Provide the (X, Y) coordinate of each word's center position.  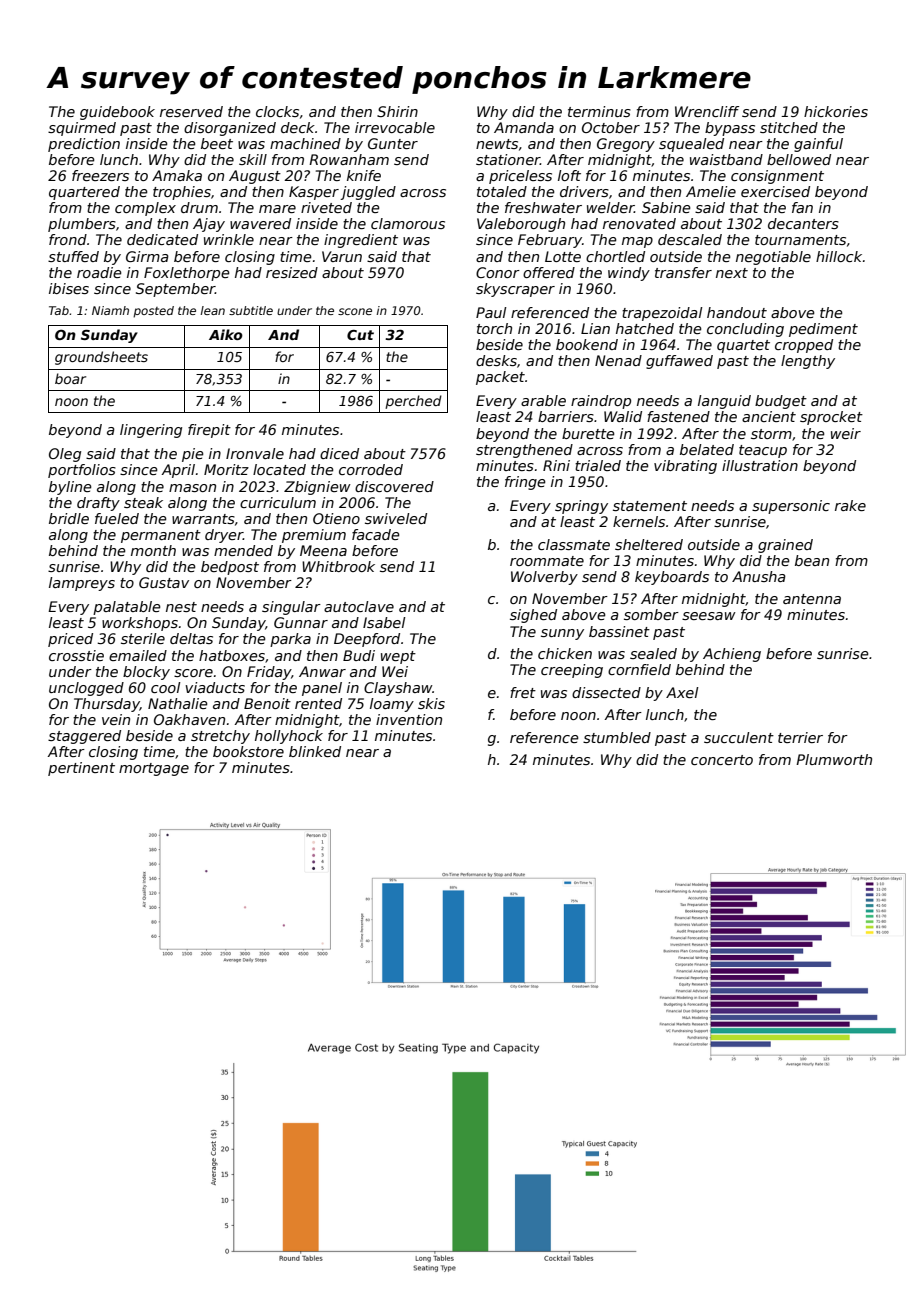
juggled (368, 193)
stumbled (617, 737)
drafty (98, 504)
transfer (683, 272)
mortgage (154, 769)
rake (850, 505)
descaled (690, 239)
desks (496, 360)
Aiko (226, 334)
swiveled (396, 518)
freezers (100, 175)
